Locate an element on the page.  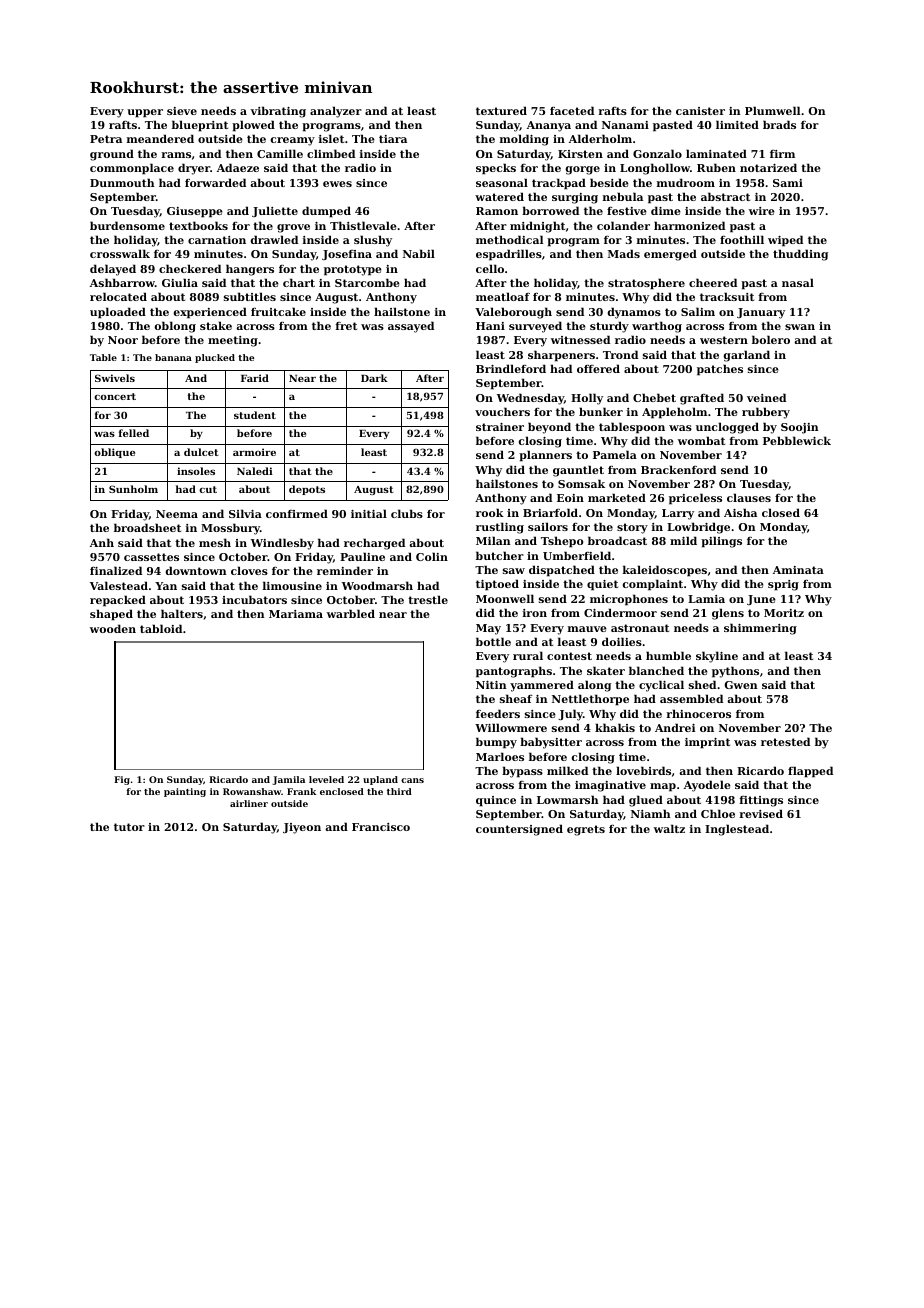
Pamela is located at coordinates (615, 454).
